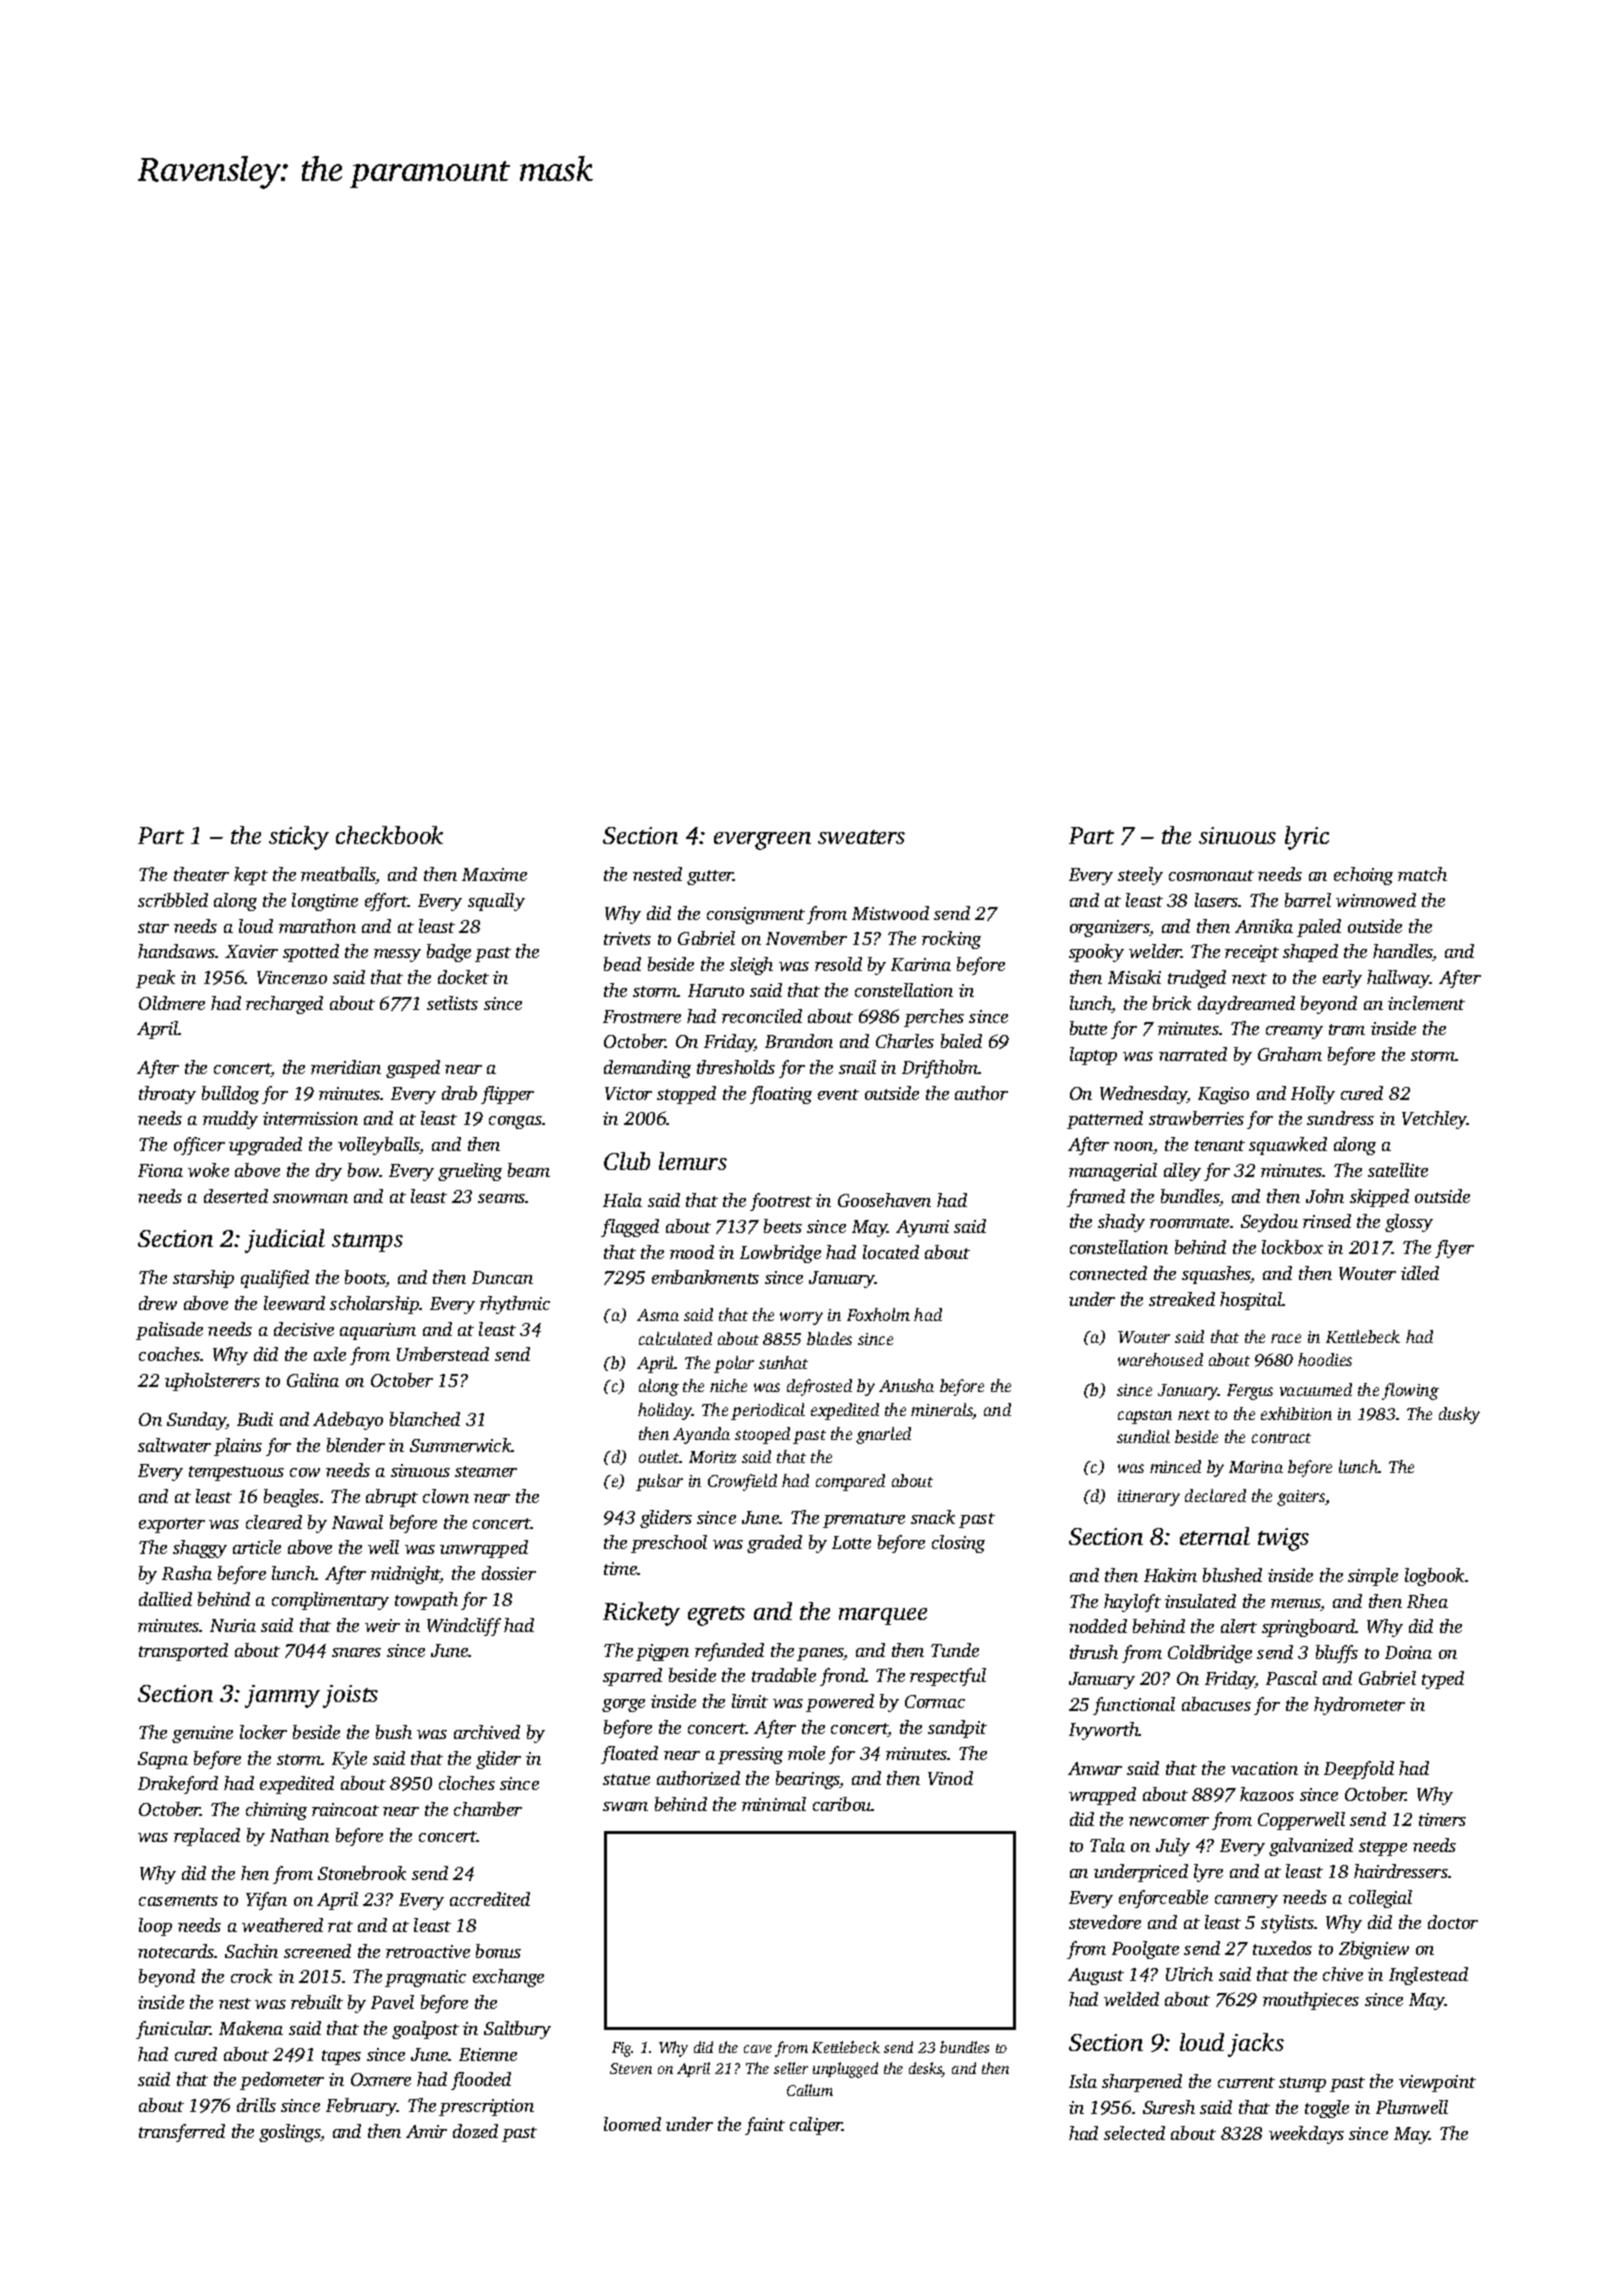  Describe the element at coordinates (1426, 1003) in the screenshot. I see `inclement` at that location.
